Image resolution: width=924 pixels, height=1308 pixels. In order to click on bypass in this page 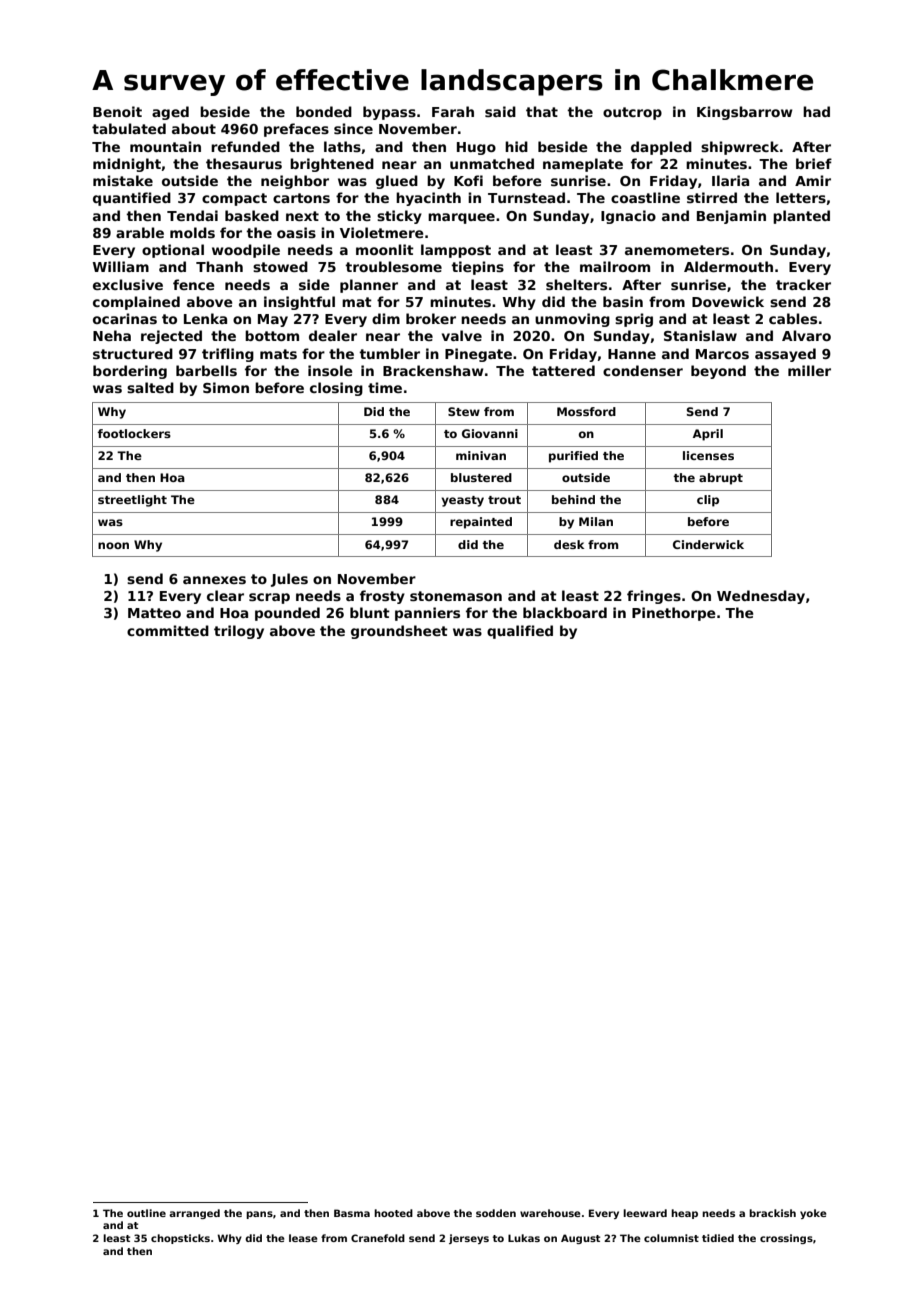, I will do `click(389, 113)`.
